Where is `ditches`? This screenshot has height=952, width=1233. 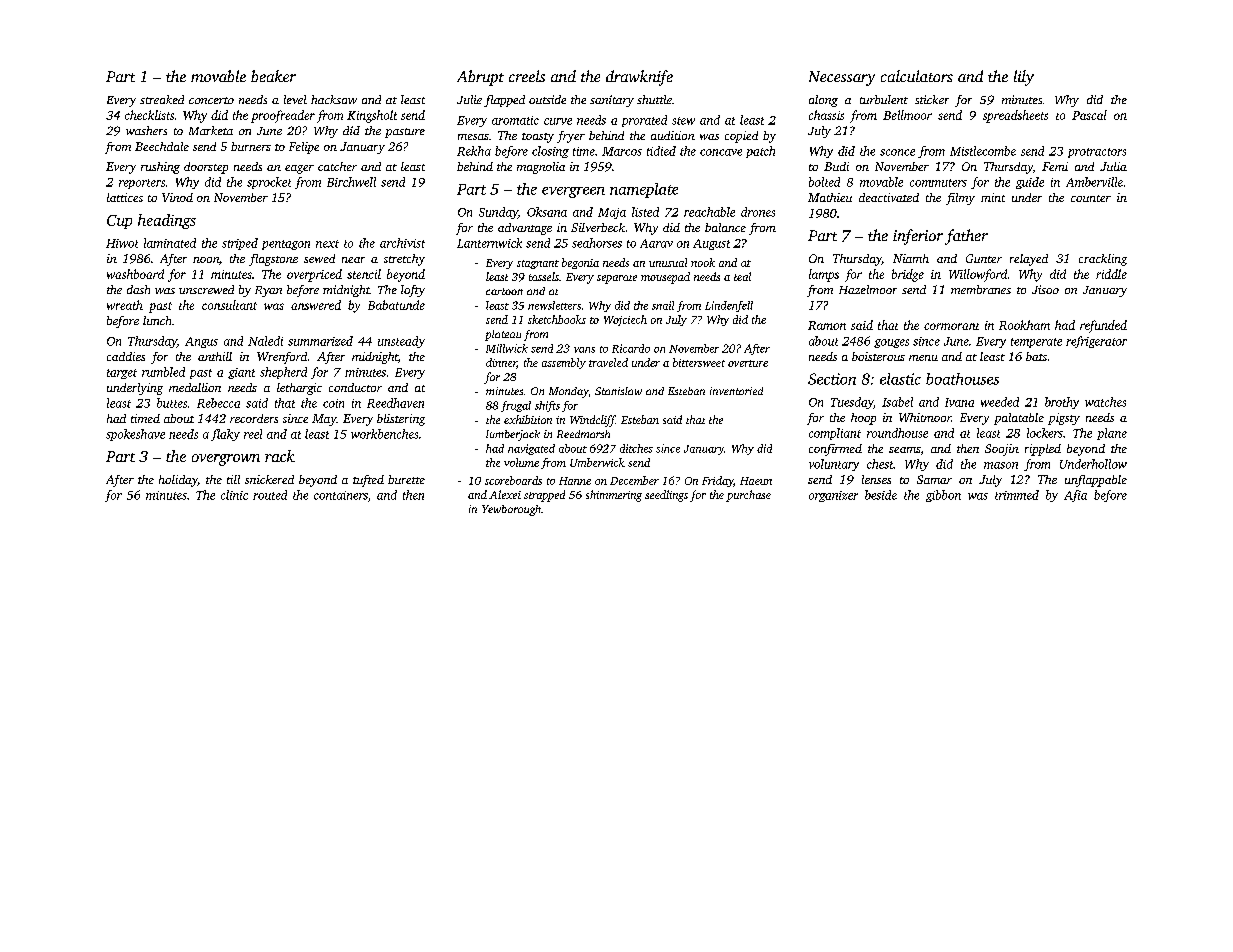 ditches is located at coordinates (636, 448).
